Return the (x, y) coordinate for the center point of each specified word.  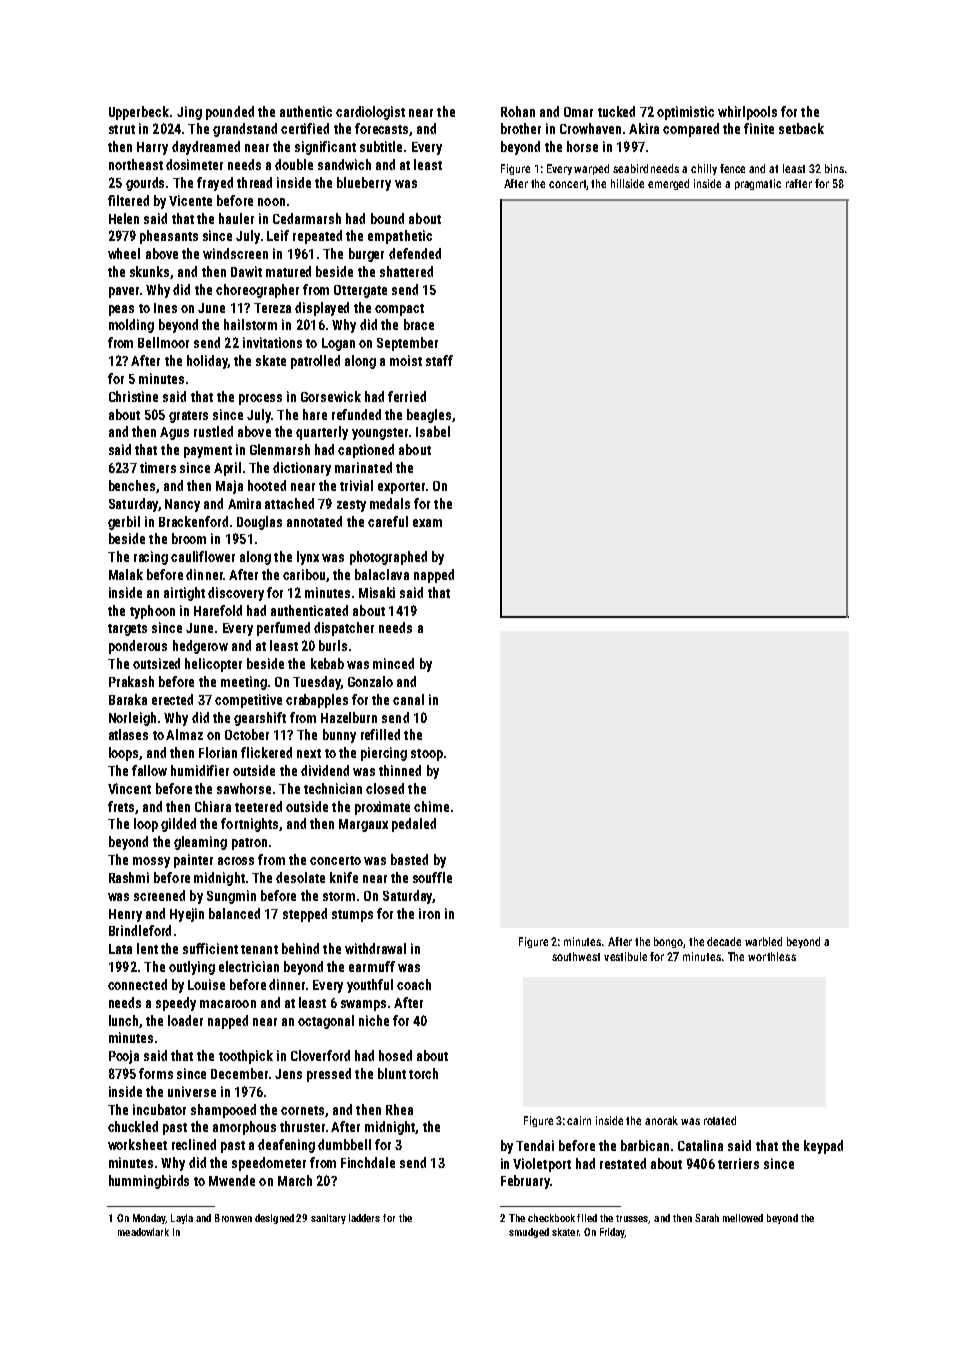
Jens (288, 1074)
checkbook (551, 1218)
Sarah (707, 1218)
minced (393, 663)
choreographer (257, 291)
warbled (763, 941)
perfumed (283, 629)
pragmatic (758, 184)
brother (521, 128)
